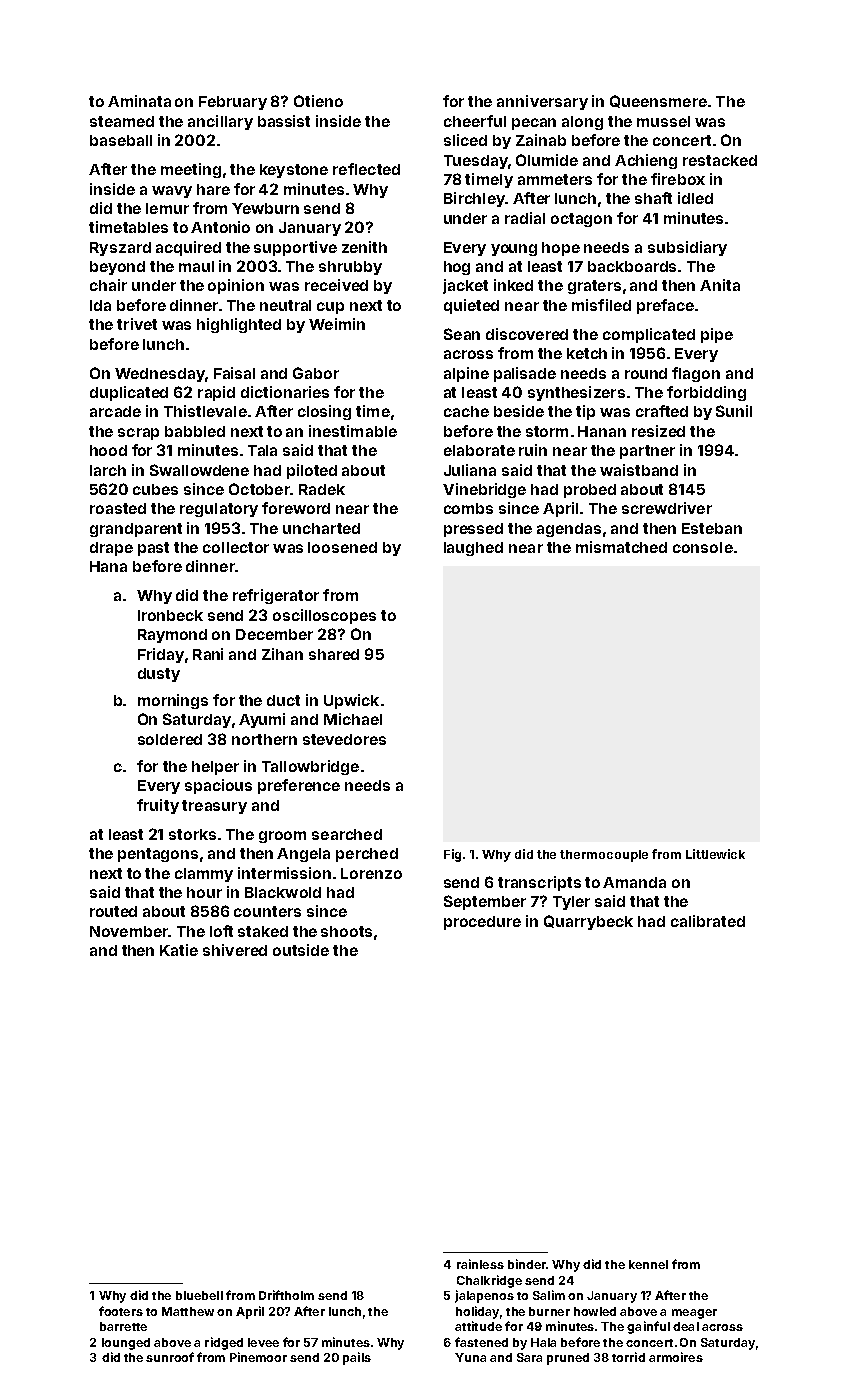 The image size is (849, 1400). Describe the element at coordinates (708, 921) in the screenshot. I see `calibrated` at that location.
